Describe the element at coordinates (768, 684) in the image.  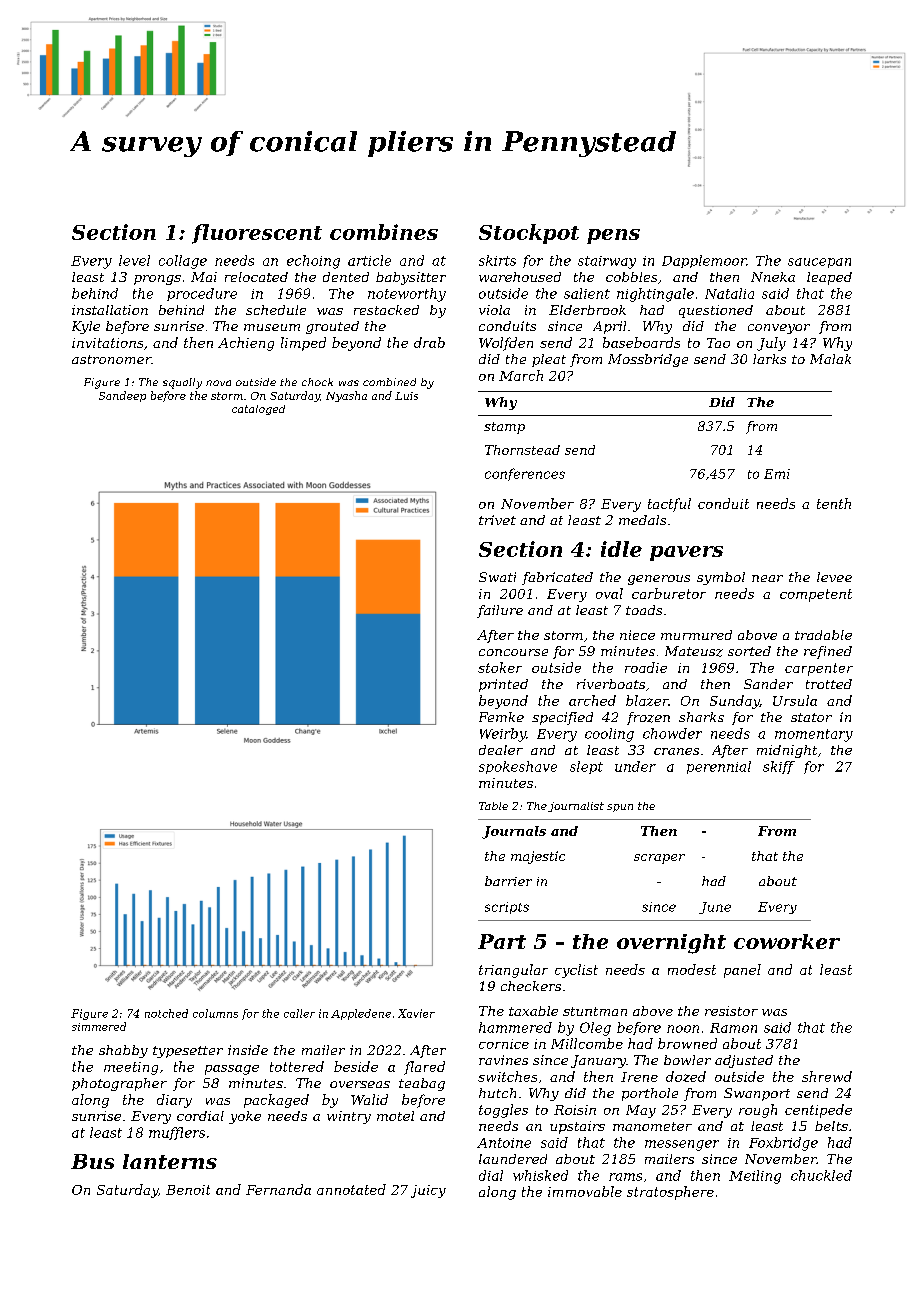
I see `Sander` at that location.
